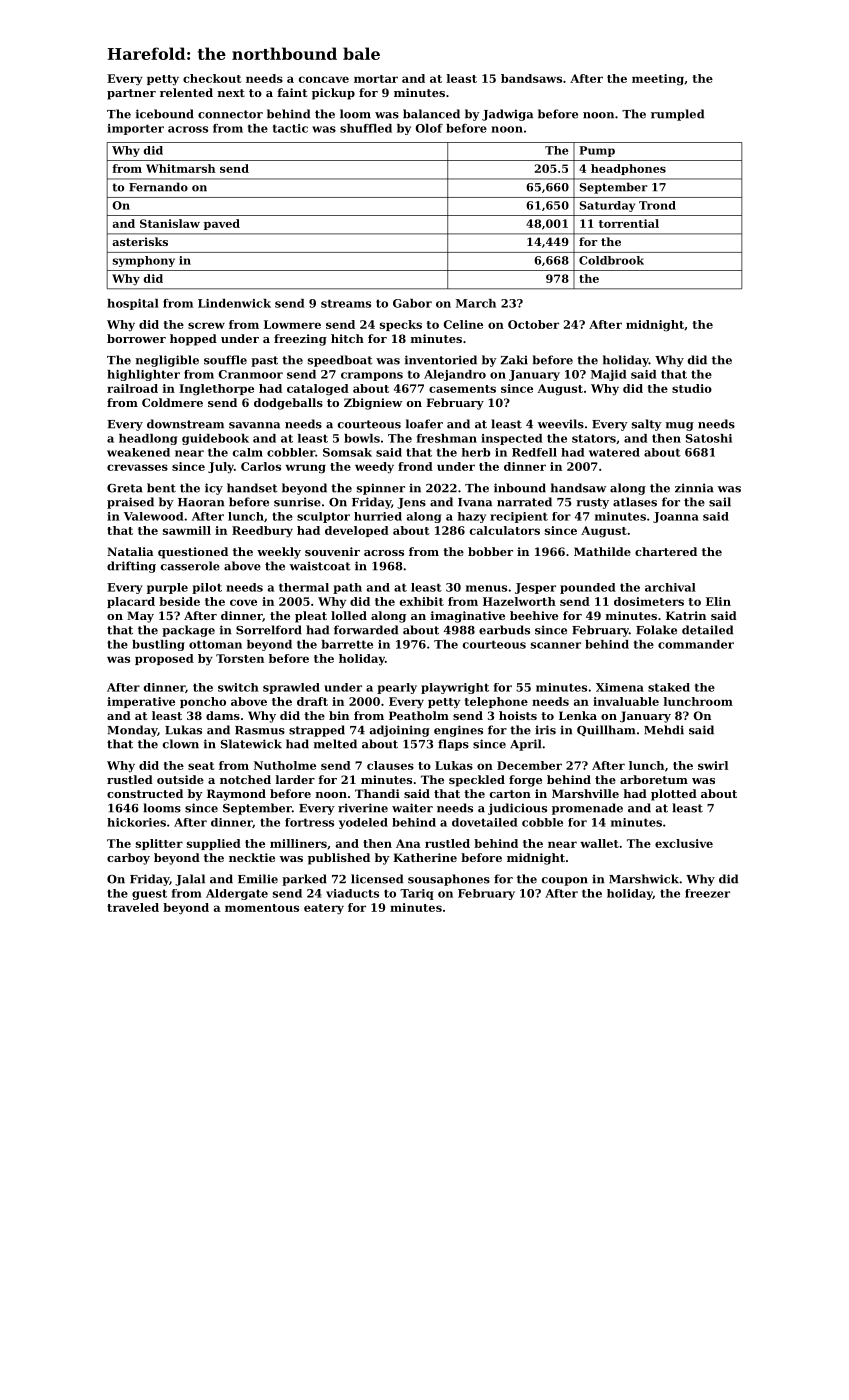 This screenshot has height=1400, width=849. I want to click on Coldbrook, so click(611, 260).
